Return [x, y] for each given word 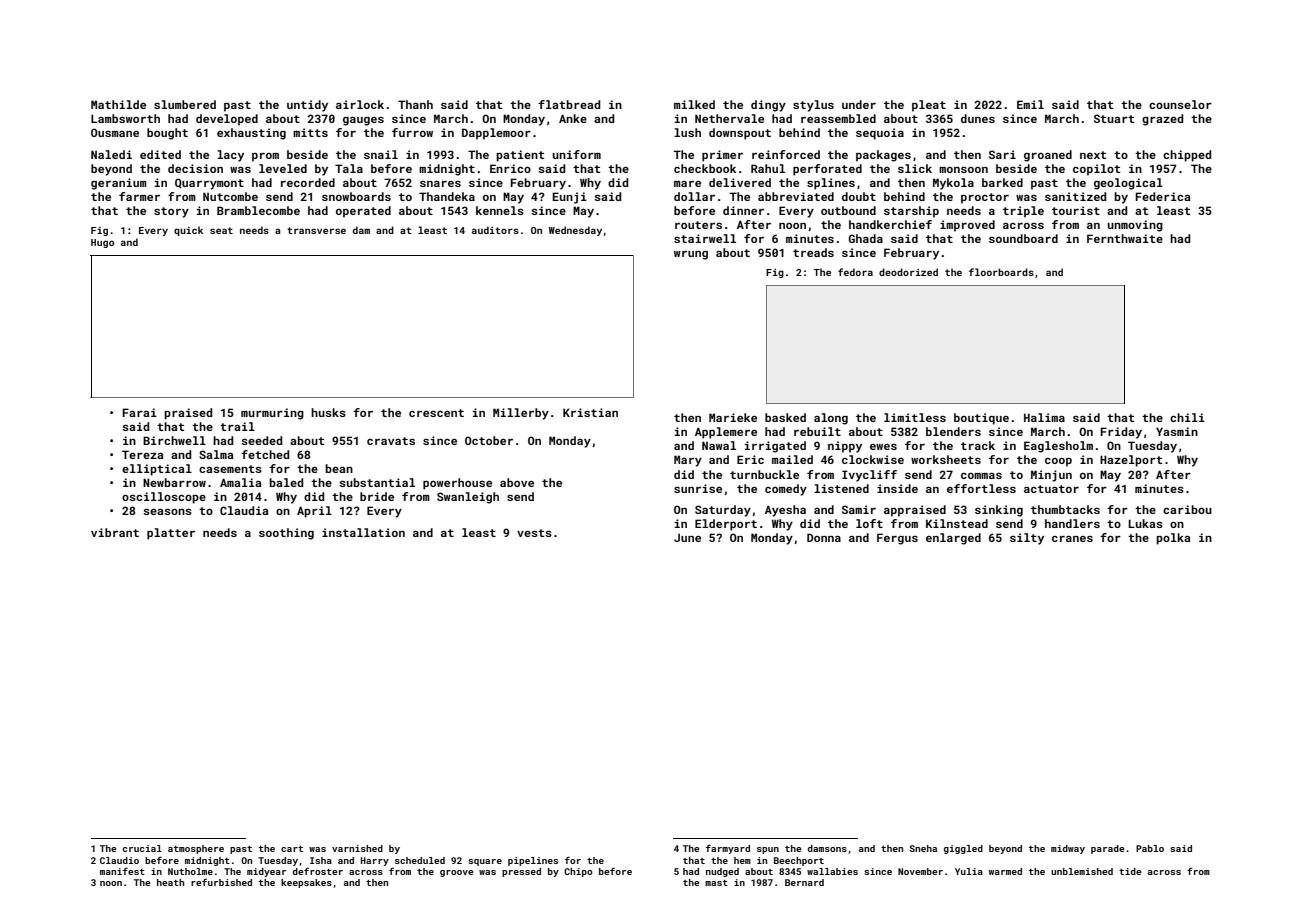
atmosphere [196, 849]
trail [237, 426]
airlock [360, 104]
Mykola [953, 184]
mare [687, 184]
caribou [1187, 509]
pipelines [533, 861]
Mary [688, 461]
